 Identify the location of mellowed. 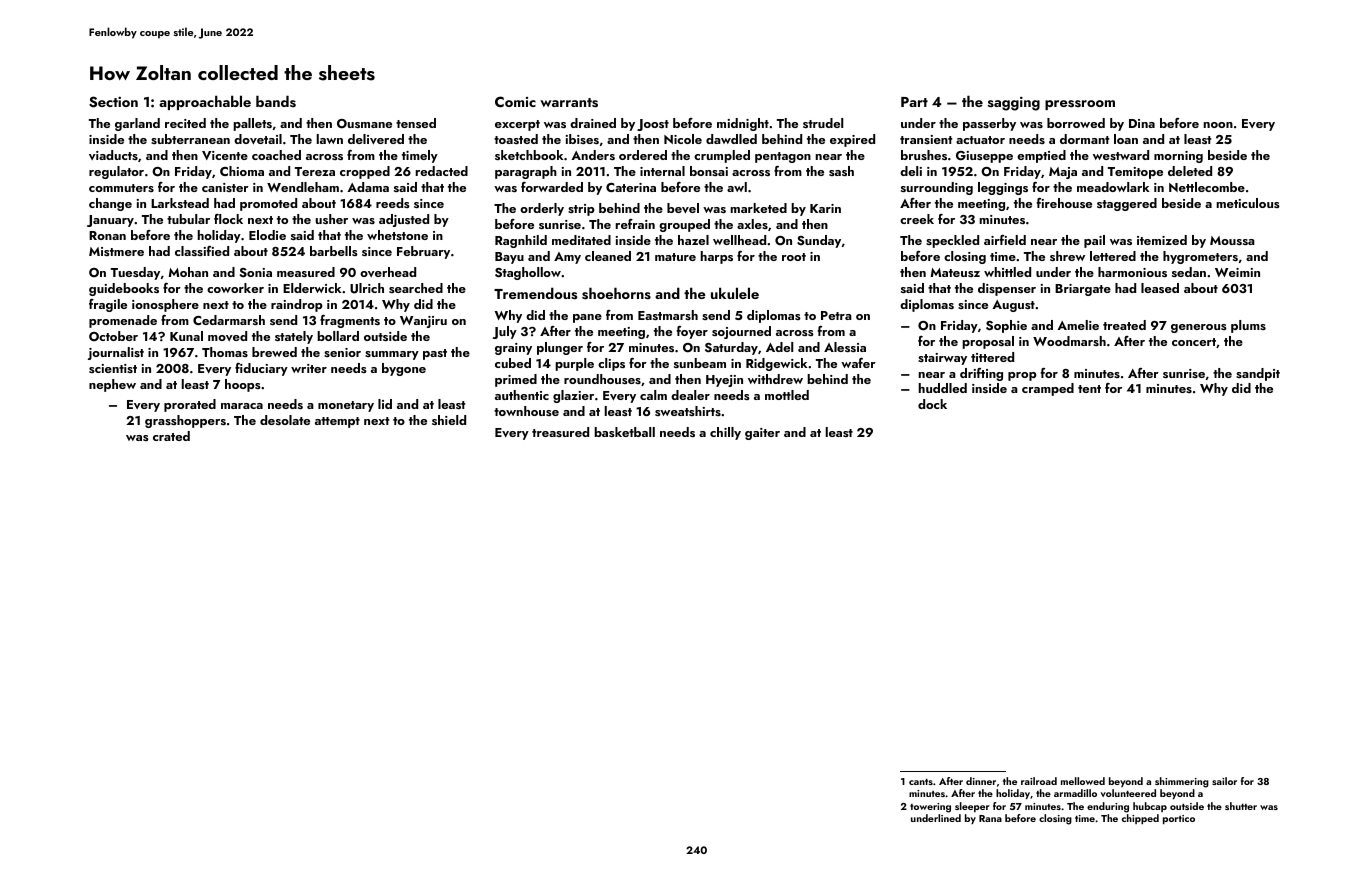
(1083, 781).
